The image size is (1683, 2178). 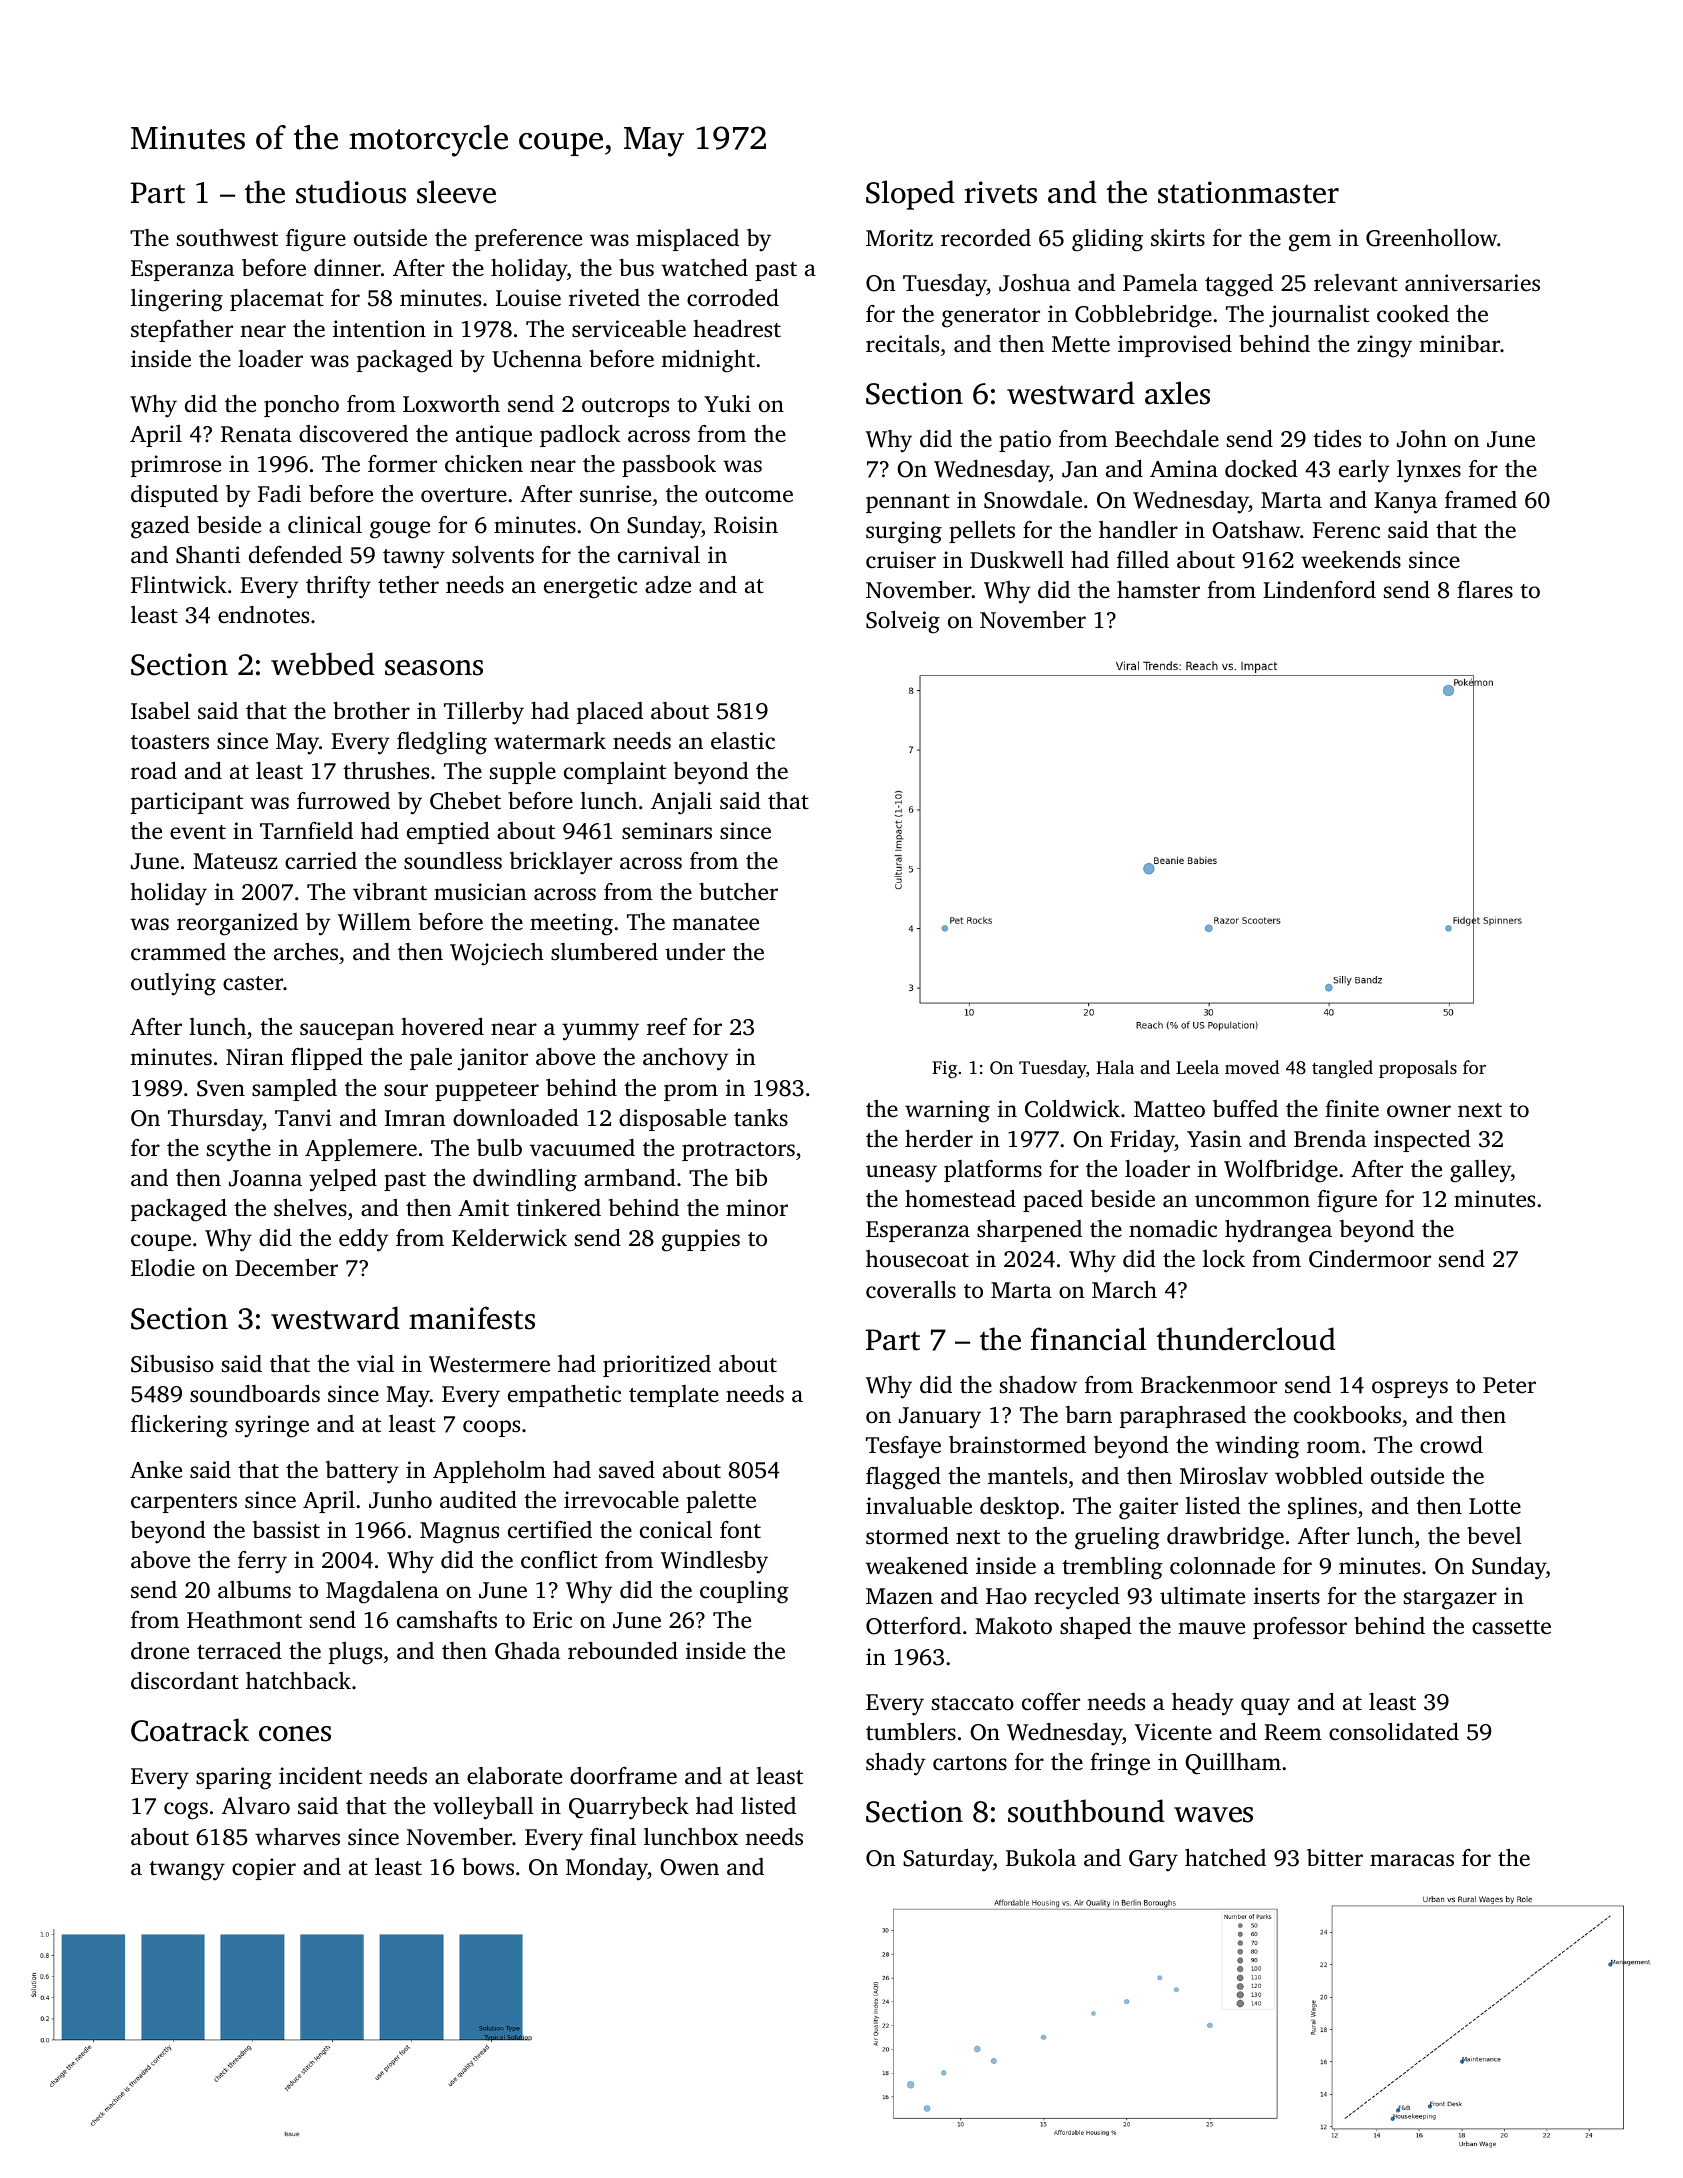 What do you see at coordinates (347, 268) in the screenshot?
I see `dinner` at bounding box center [347, 268].
